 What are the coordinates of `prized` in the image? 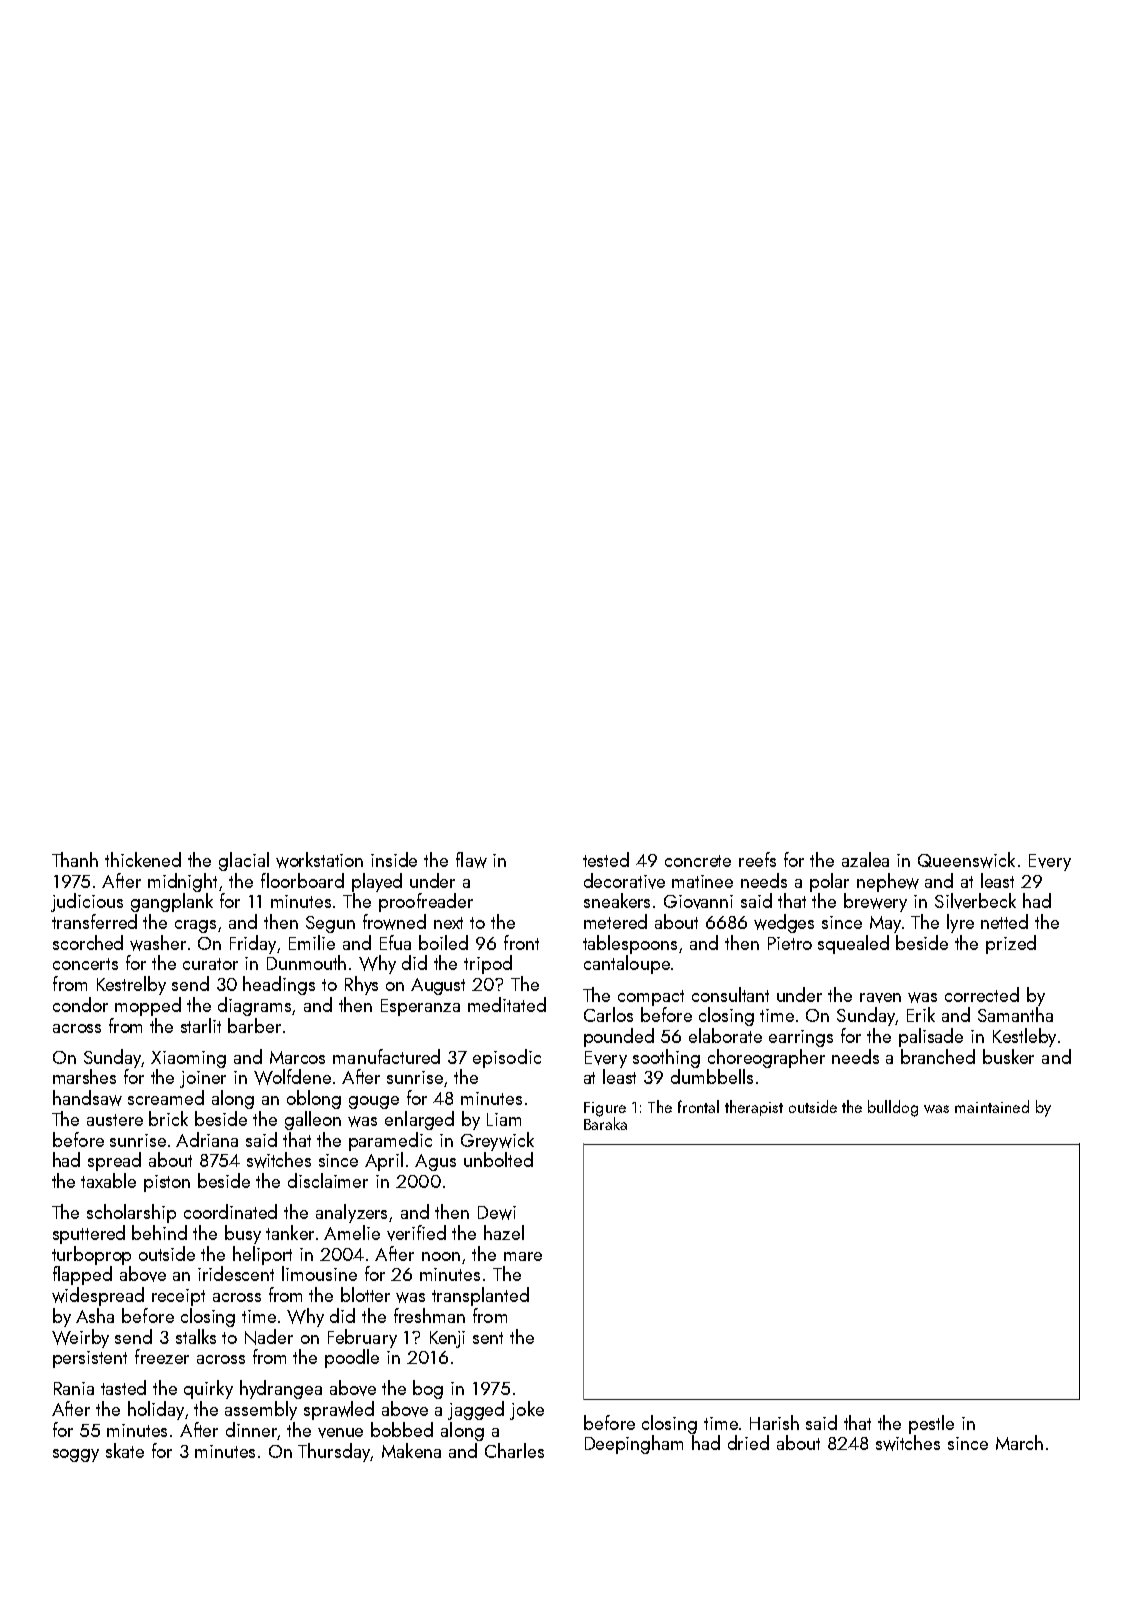 It's located at (1011, 944).
